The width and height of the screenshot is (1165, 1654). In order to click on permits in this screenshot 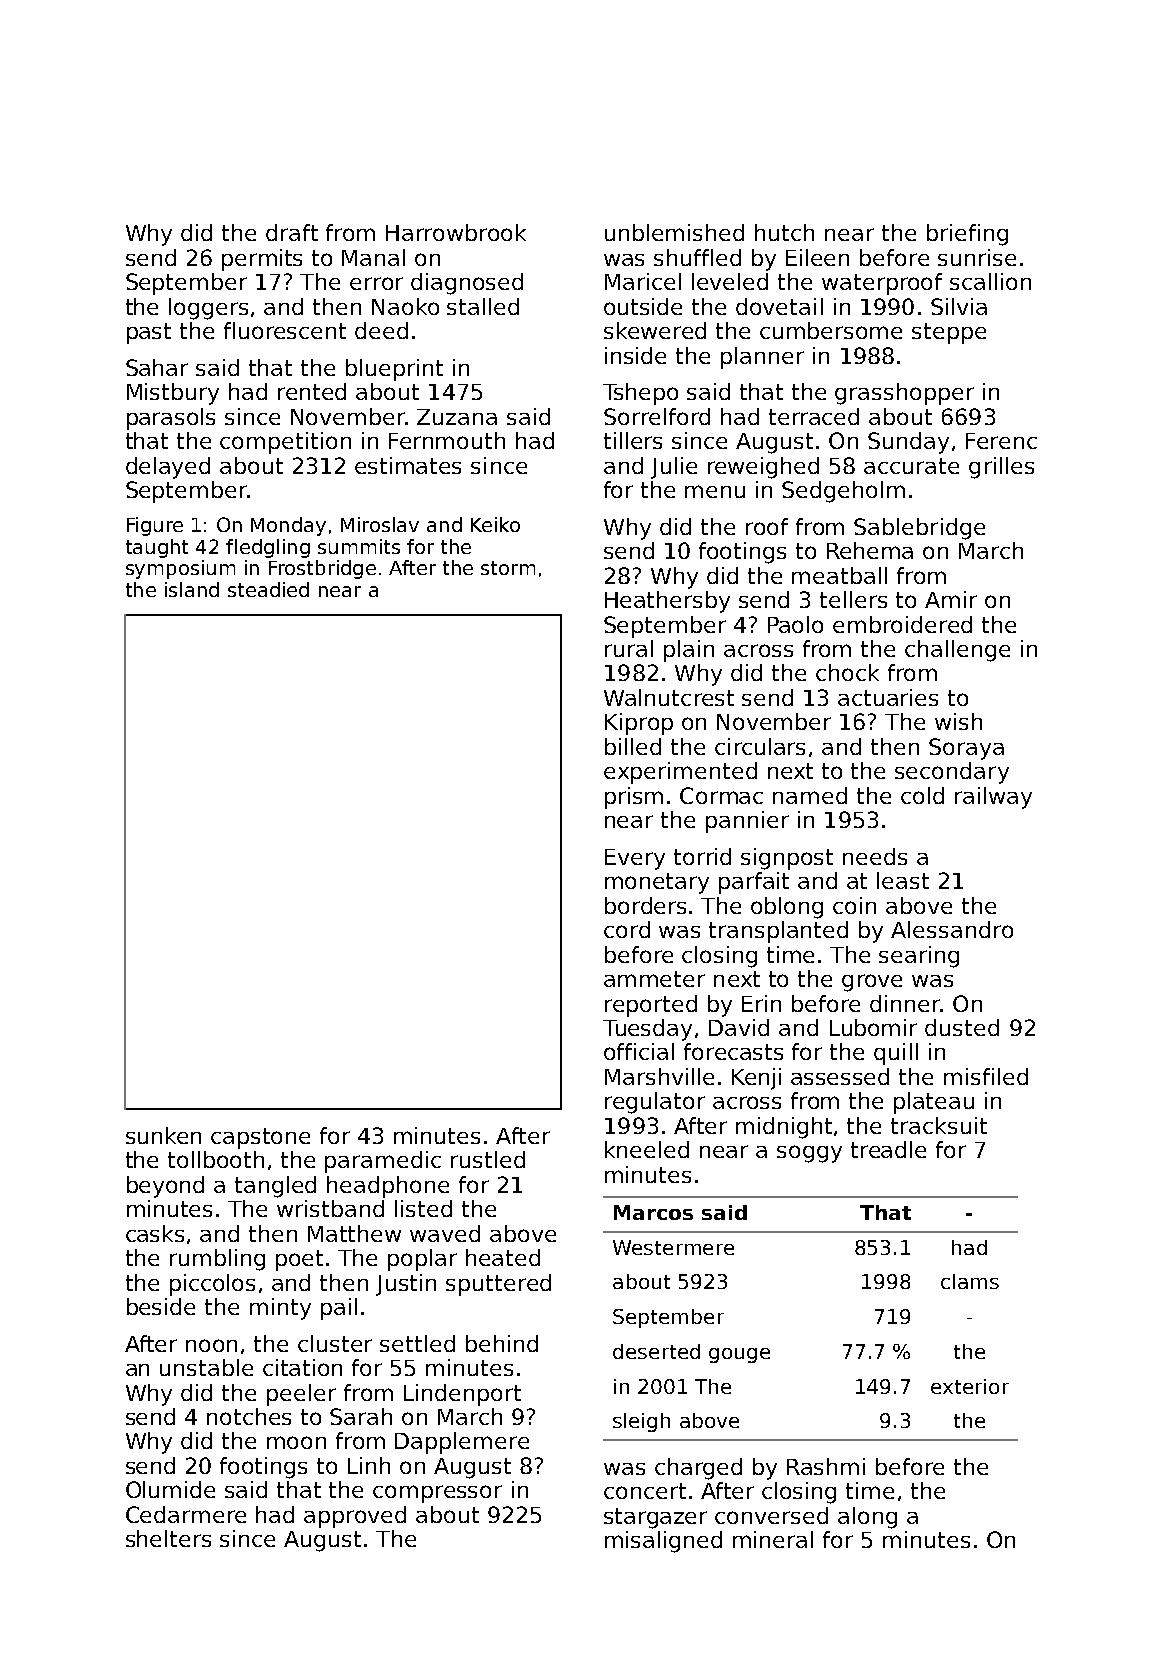, I will do `click(262, 260)`.
